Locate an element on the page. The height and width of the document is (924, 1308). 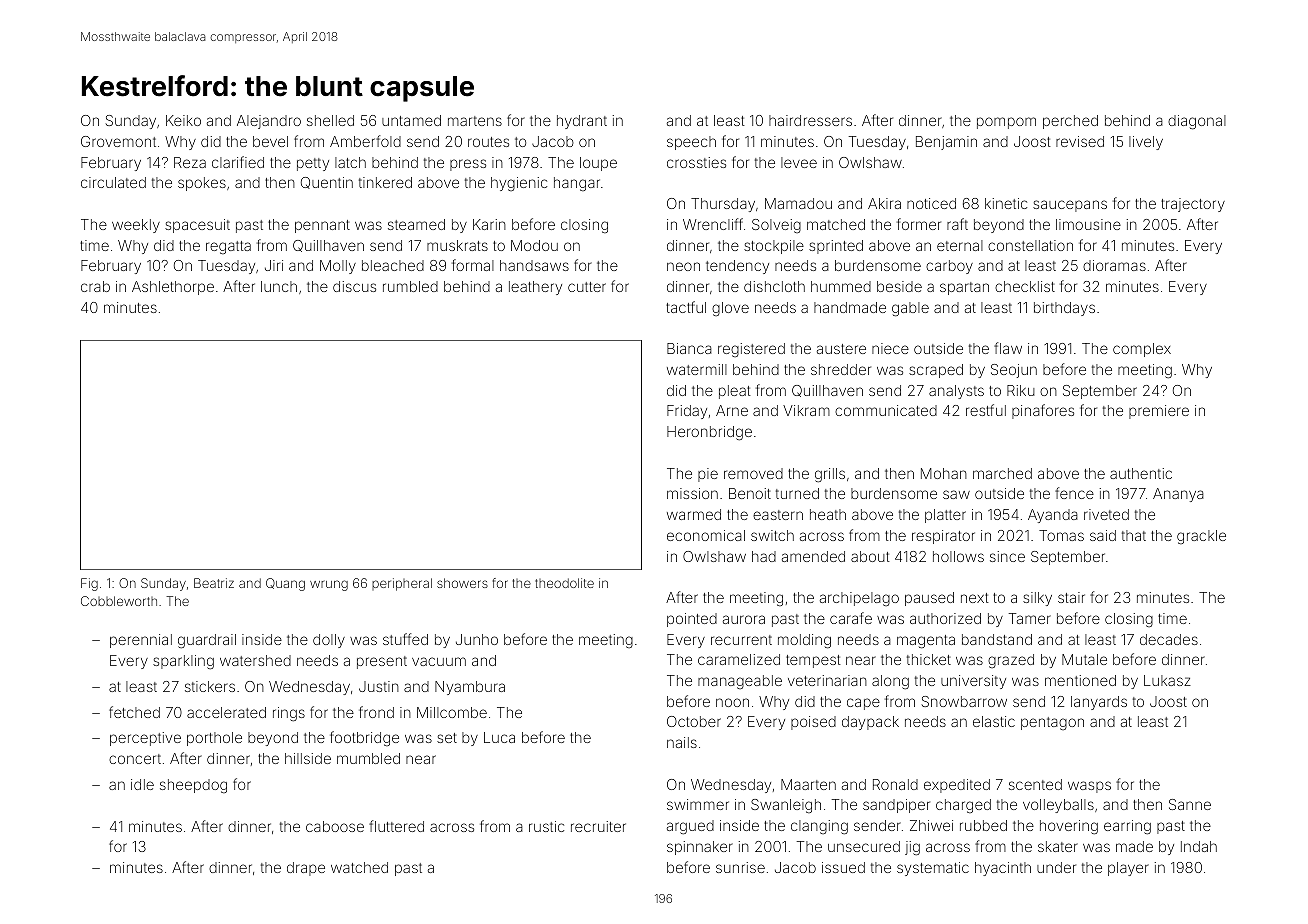
martens is located at coordinates (475, 121).
